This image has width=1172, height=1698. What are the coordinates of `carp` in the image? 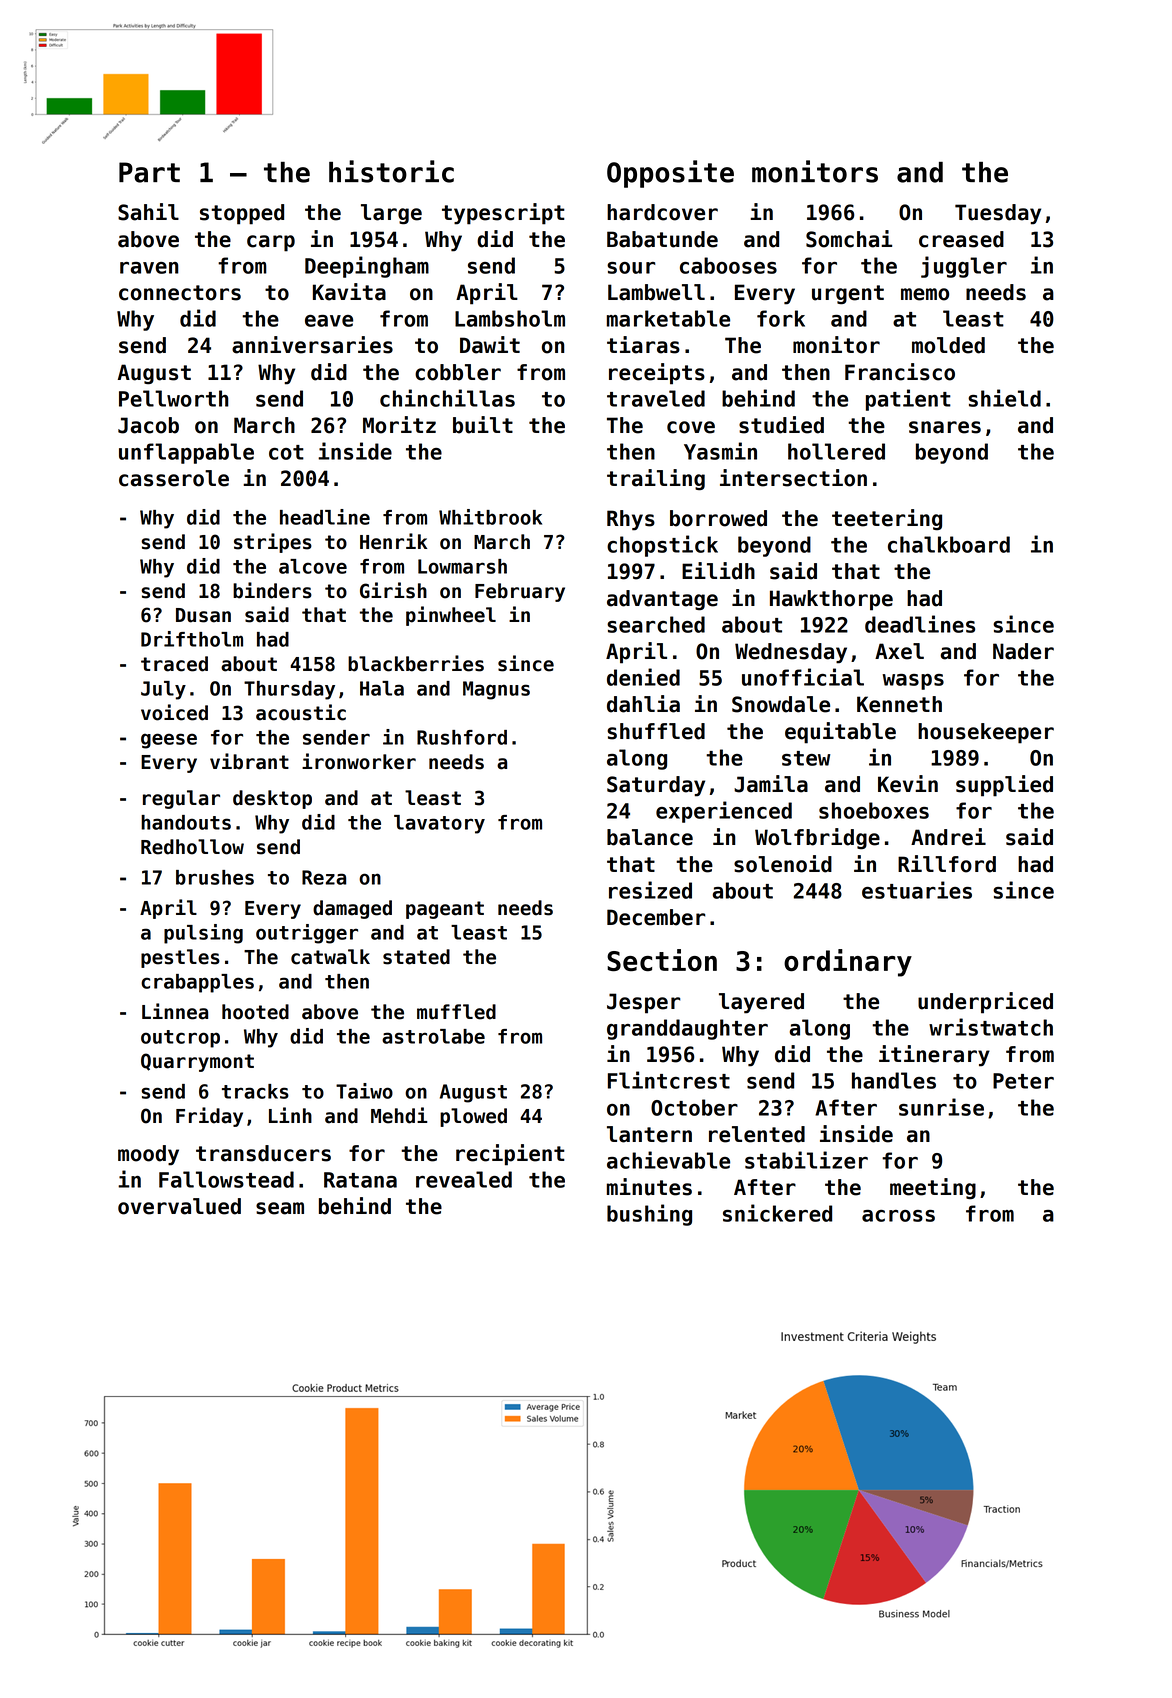 It's located at (271, 243).
